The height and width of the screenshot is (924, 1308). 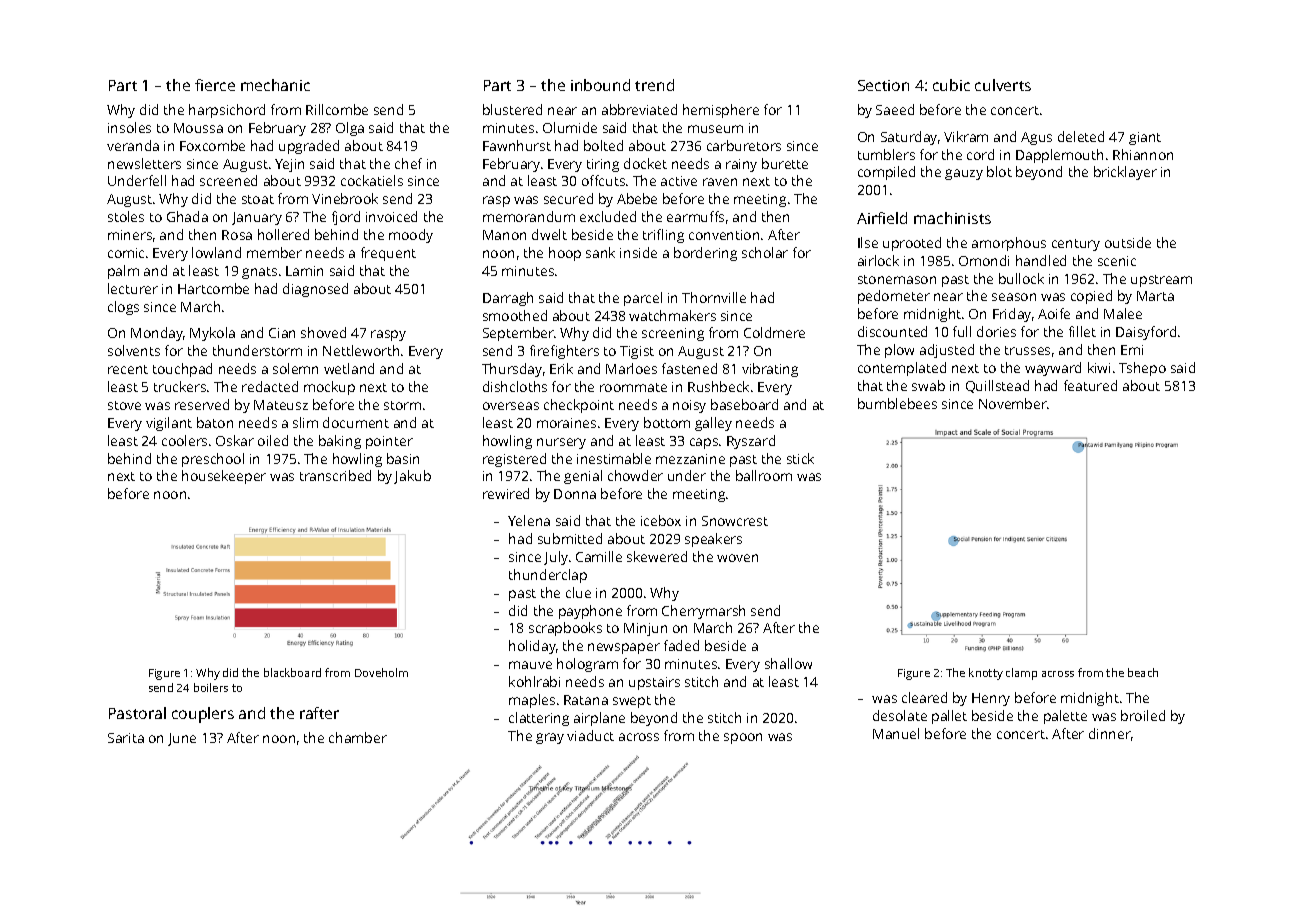 What do you see at coordinates (741, 165) in the screenshot?
I see `rainy` at bounding box center [741, 165].
